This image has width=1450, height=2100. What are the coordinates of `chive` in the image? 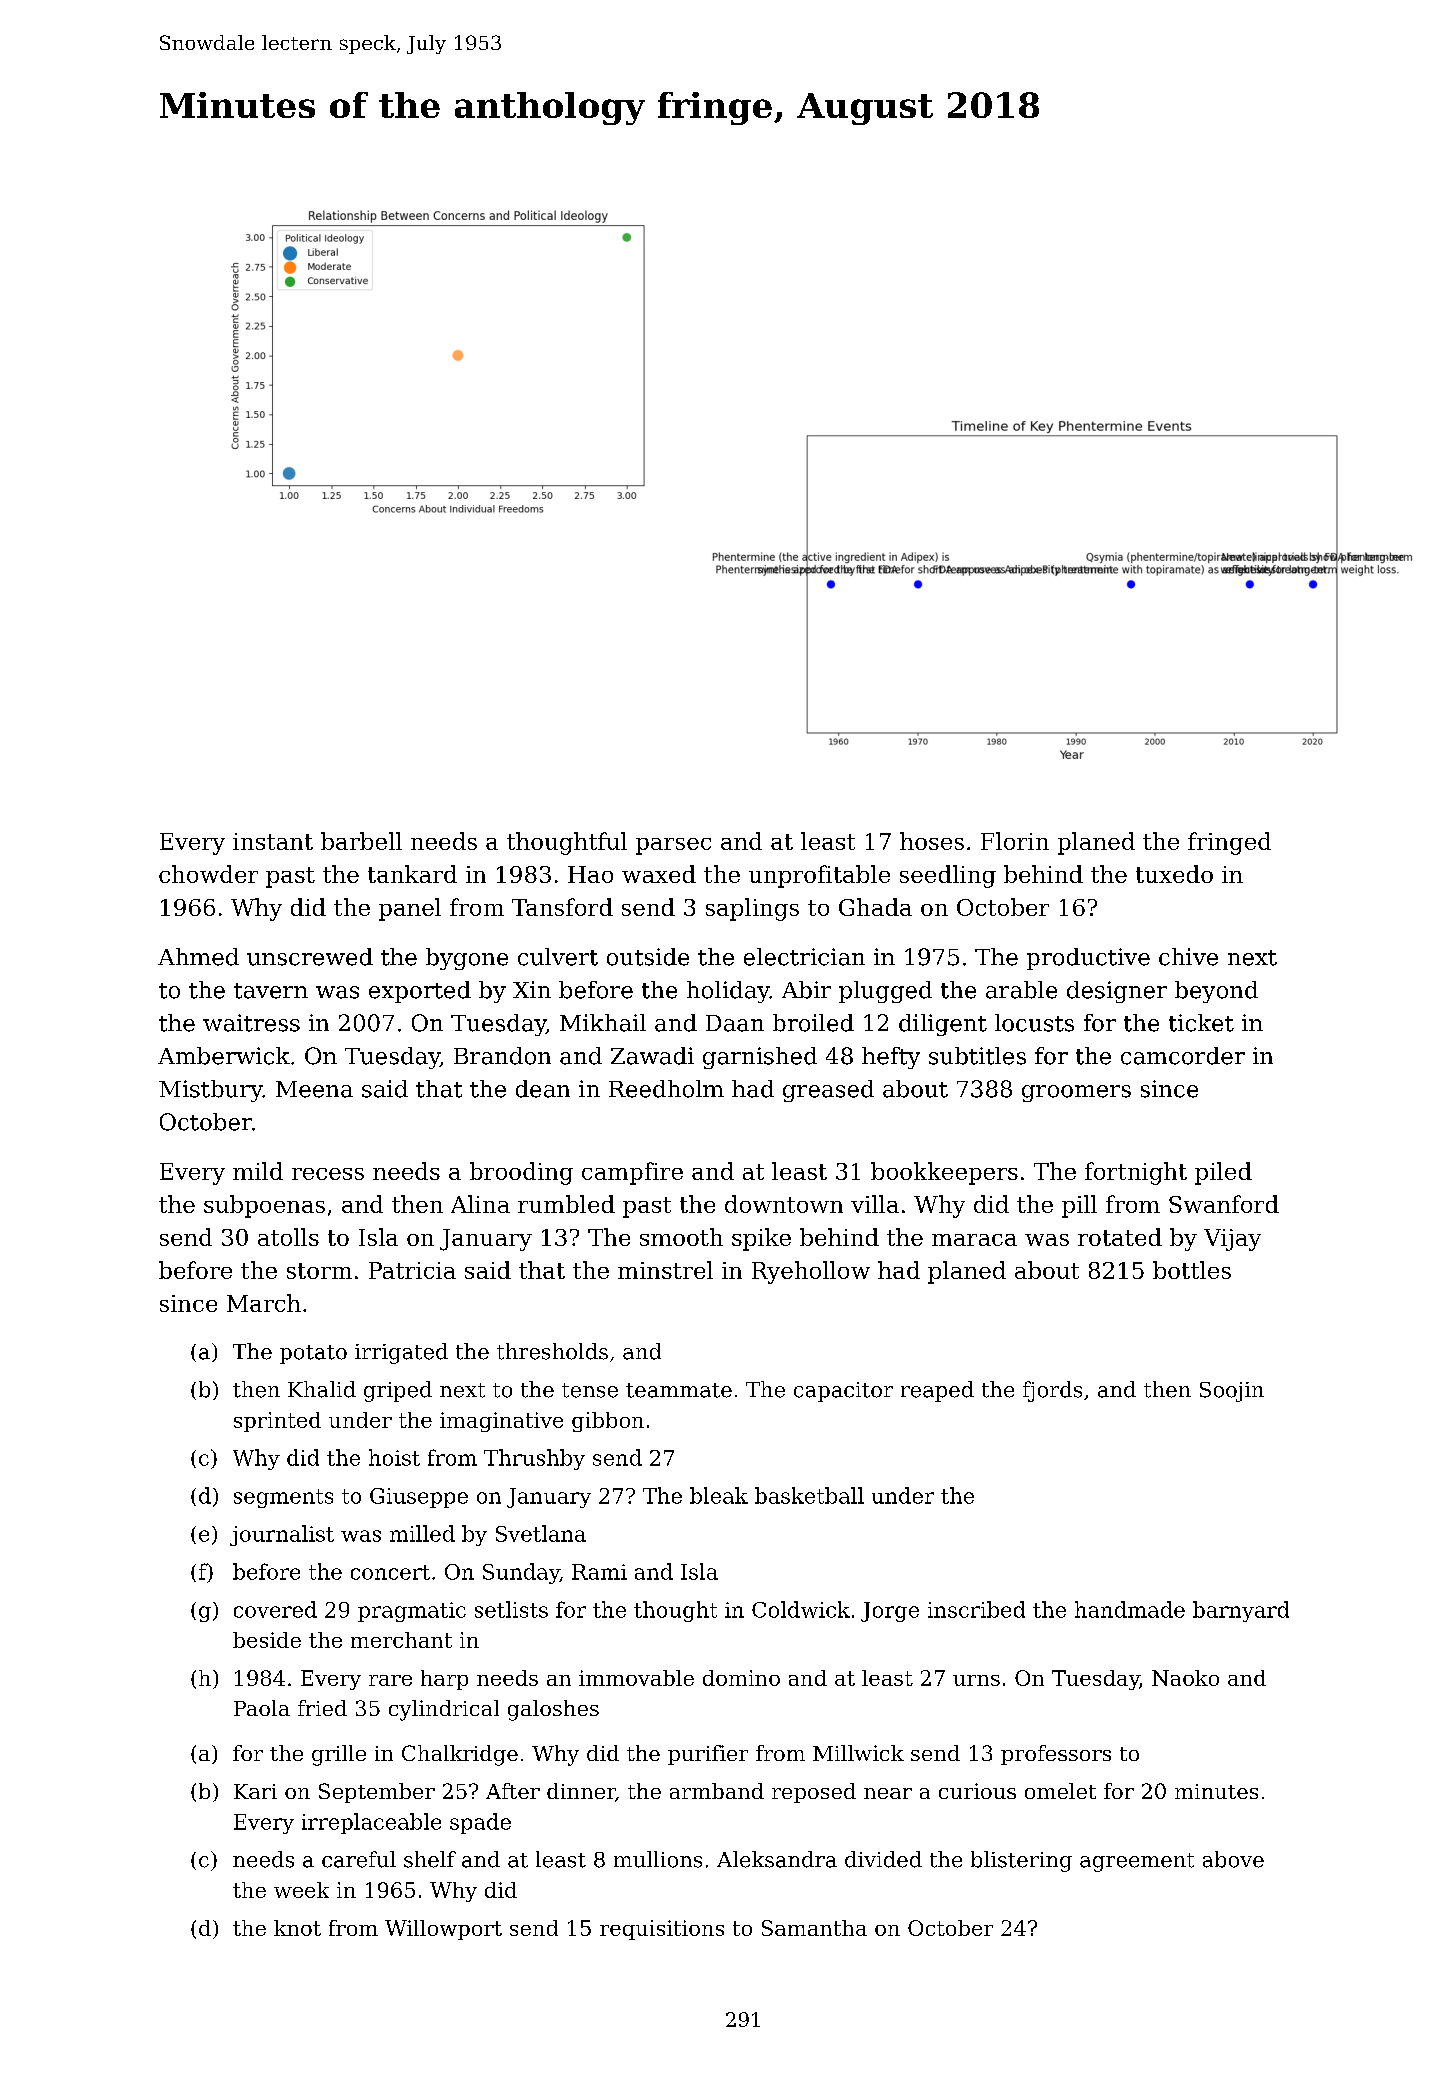 It's located at (1188, 957).
